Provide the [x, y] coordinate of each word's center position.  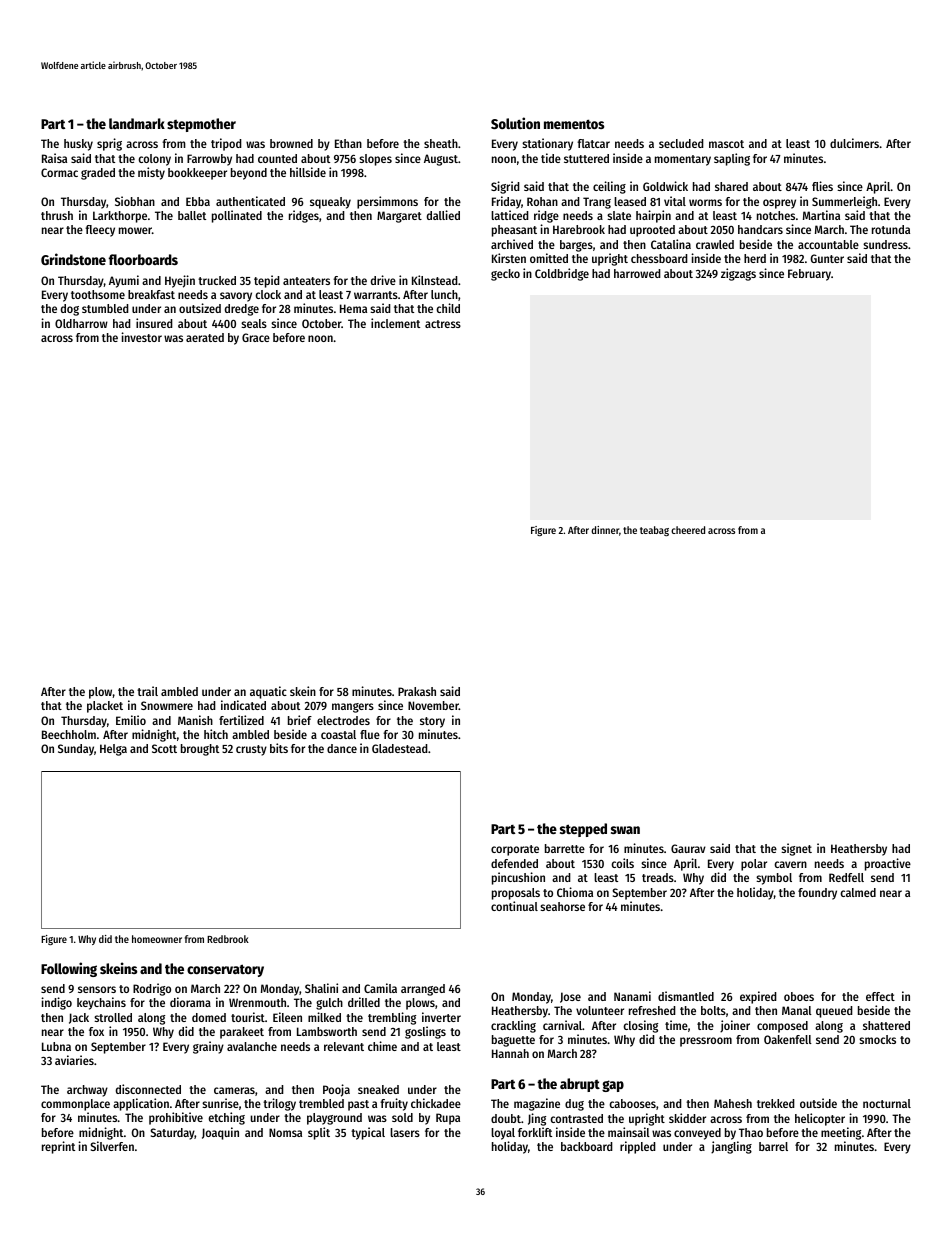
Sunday [76, 750]
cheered [688, 530]
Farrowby [209, 160]
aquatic [268, 692]
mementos [574, 124]
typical [368, 1133]
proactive [888, 864]
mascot [726, 144]
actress [443, 324]
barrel [773, 1146]
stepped [583, 830]
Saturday [172, 1134]
